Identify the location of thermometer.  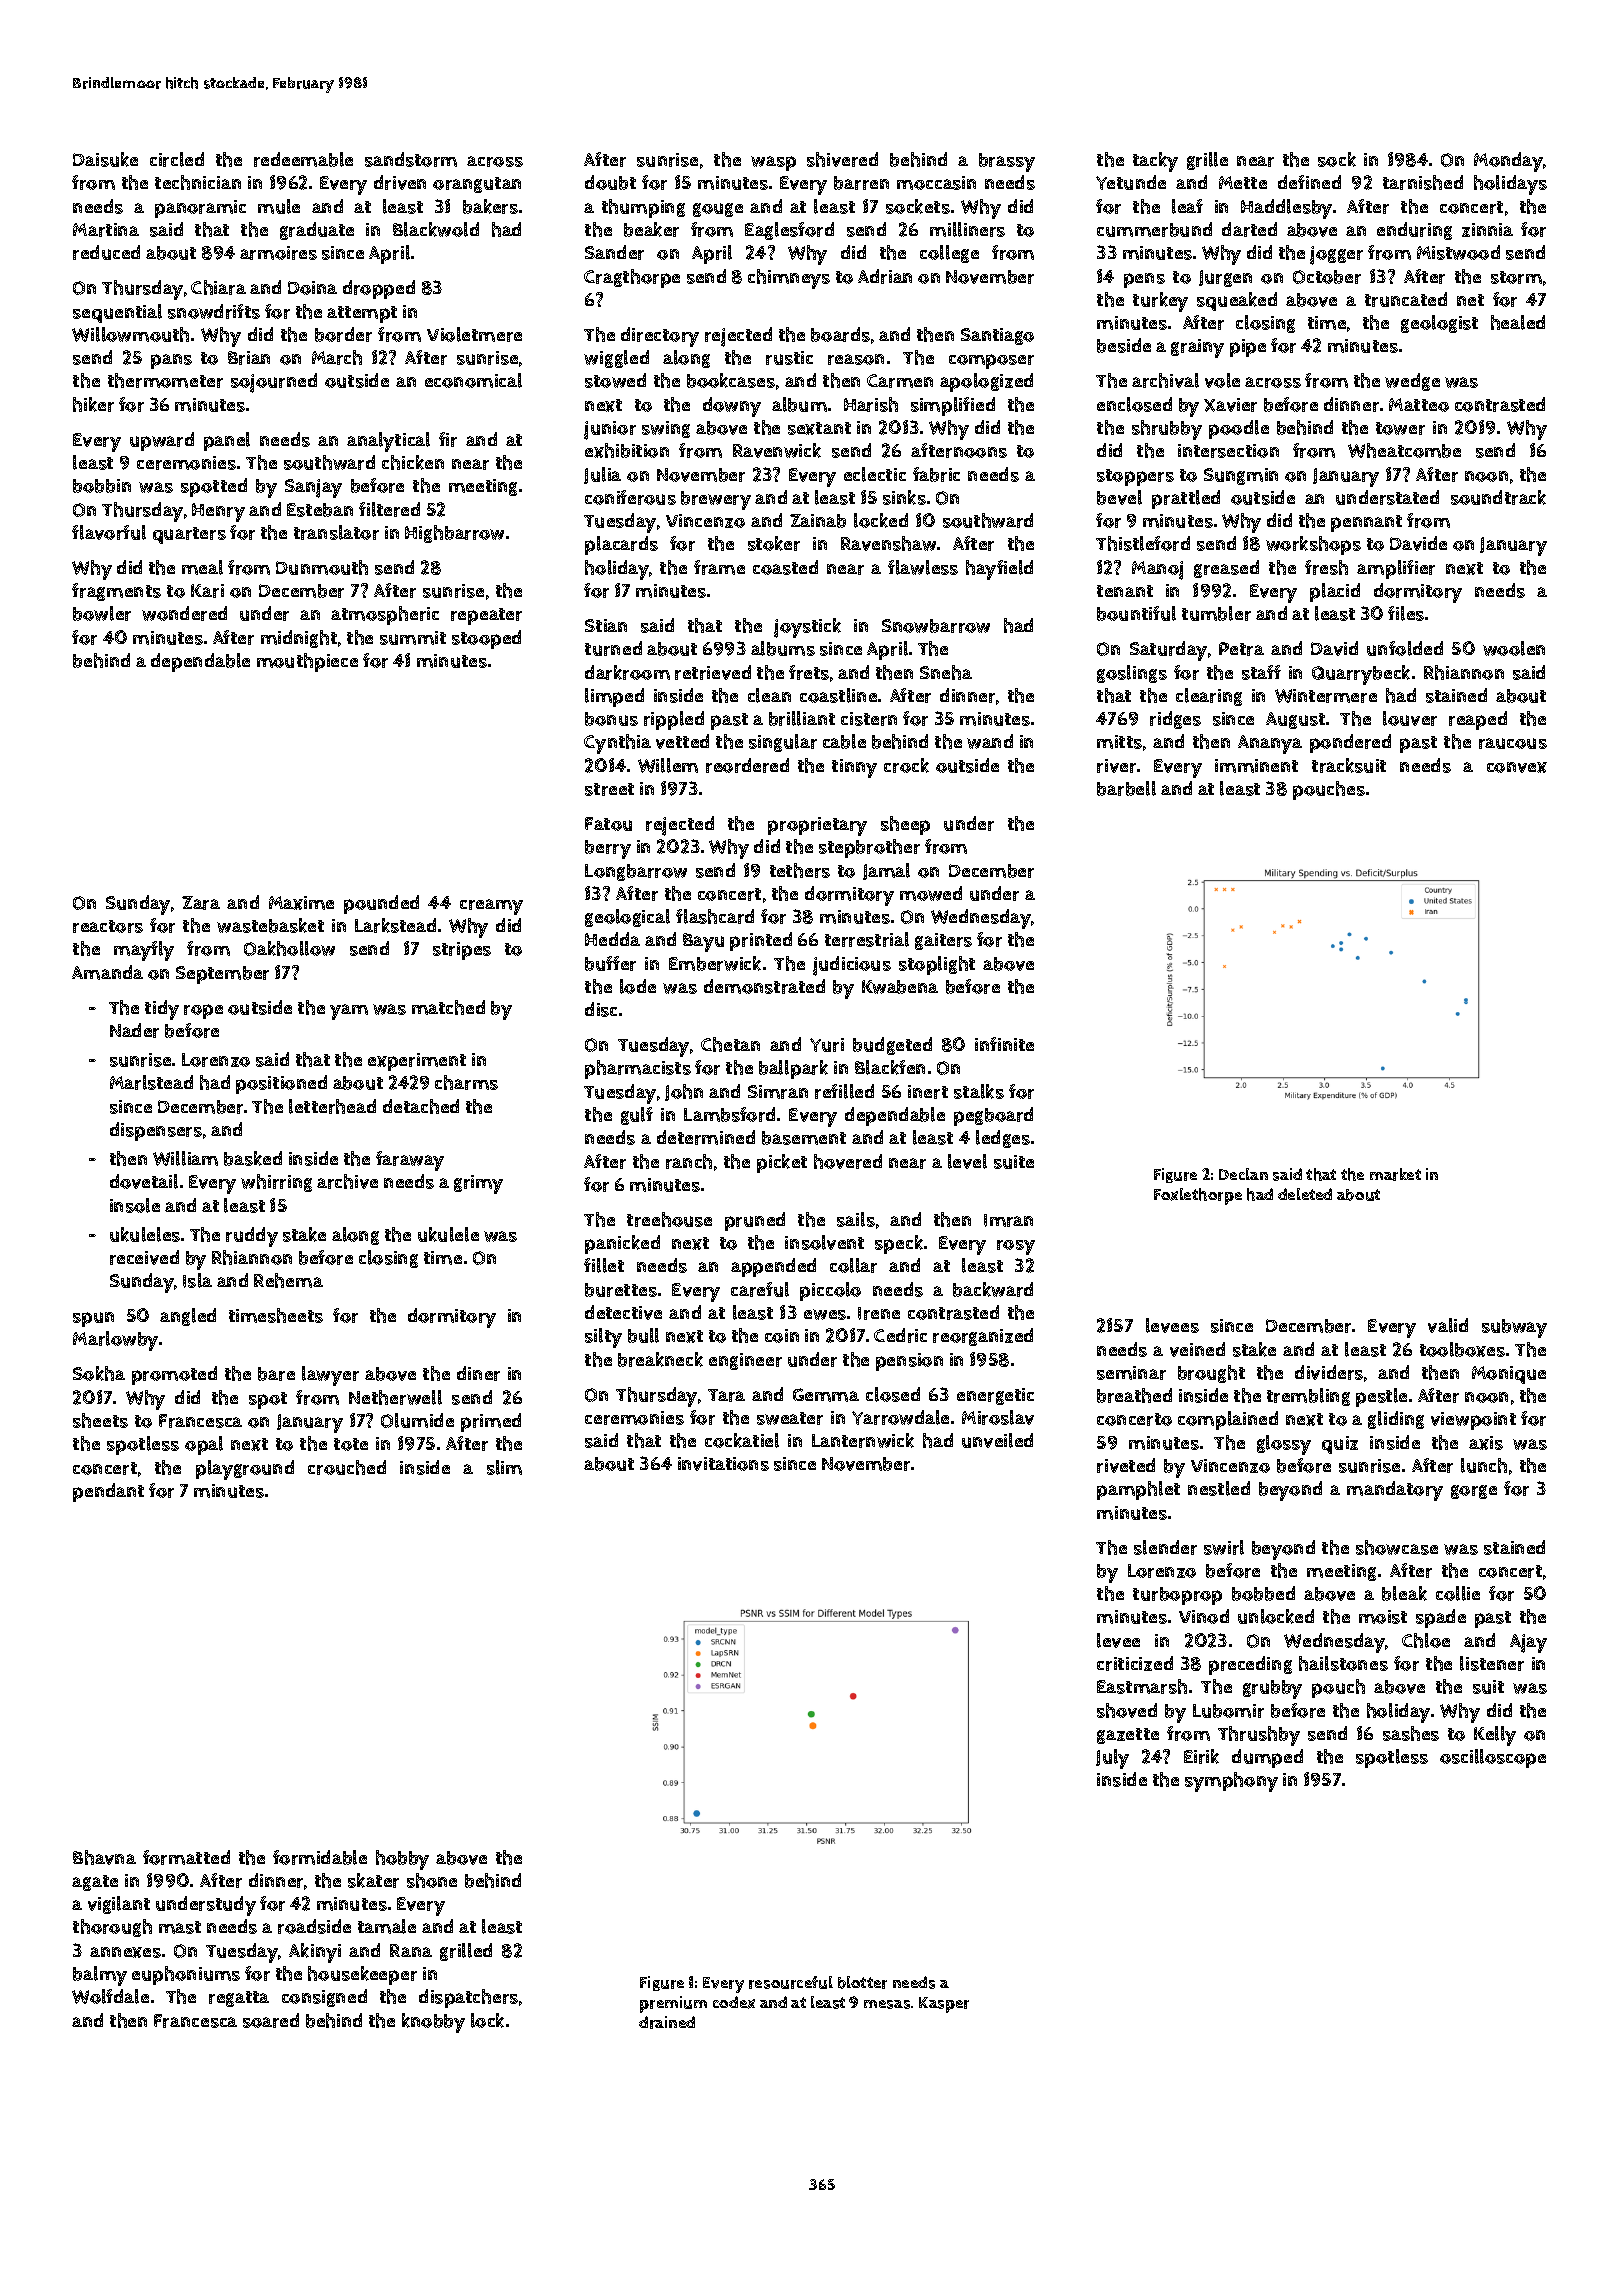
(165, 380).
